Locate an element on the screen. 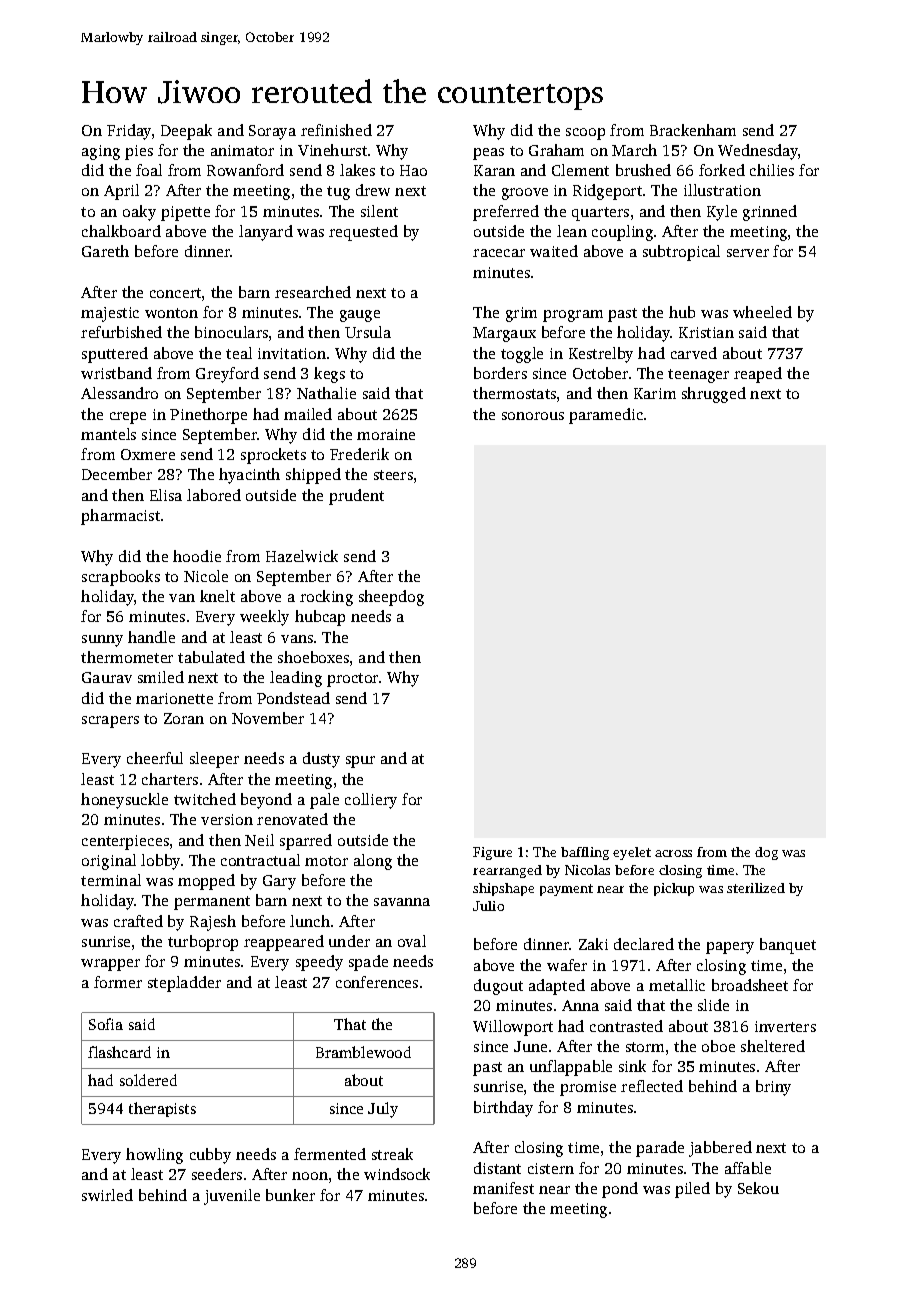 The height and width of the screenshot is (1316, 908). subtropical is located at coordinates (681, 253).
